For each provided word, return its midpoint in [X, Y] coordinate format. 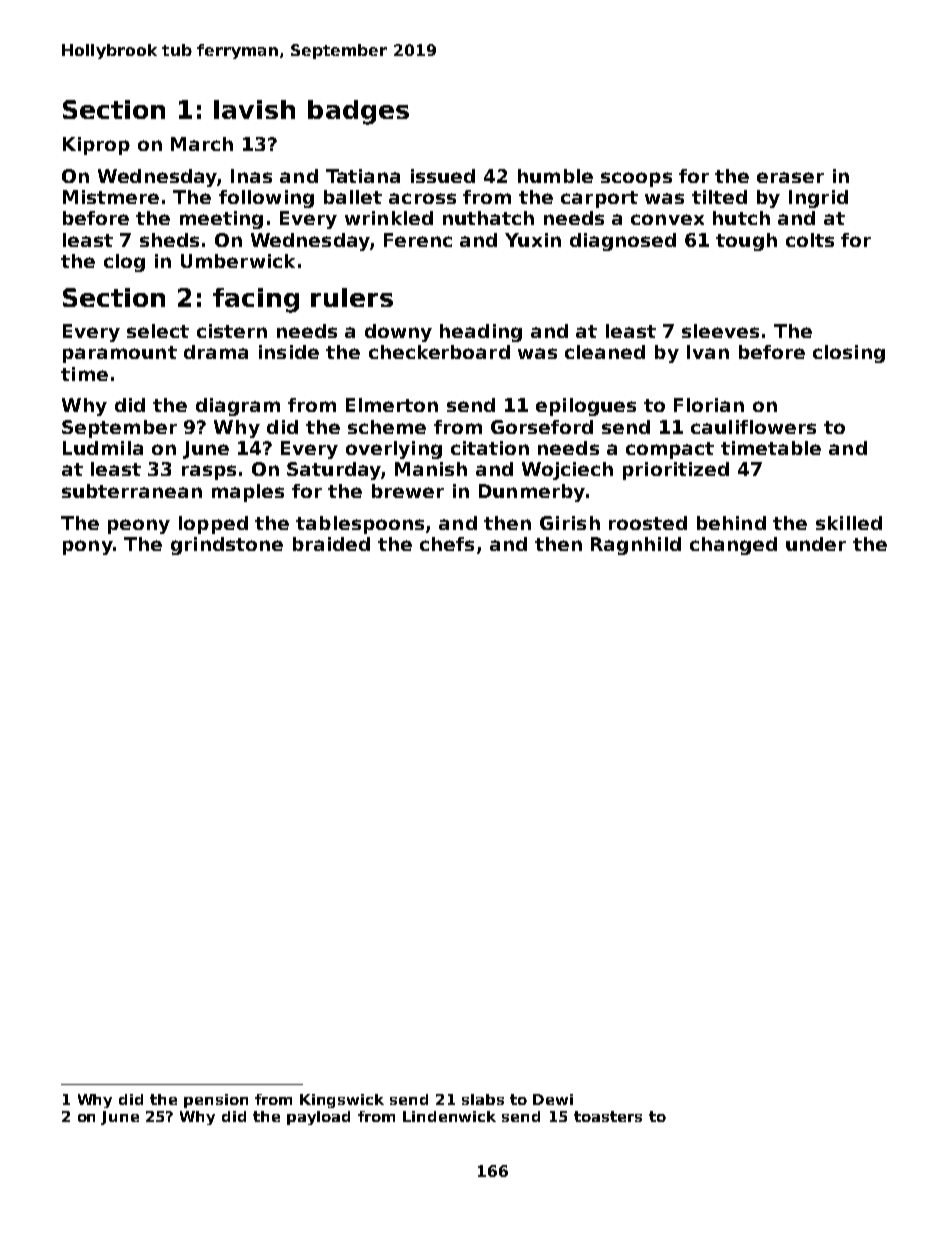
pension [216, 1101]
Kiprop [96, 146]
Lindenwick [449, 1116]
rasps [209, 472]
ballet [353, 197]
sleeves [720, 331]
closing [849, 354]
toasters [608, 1116]
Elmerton [392, 405]
